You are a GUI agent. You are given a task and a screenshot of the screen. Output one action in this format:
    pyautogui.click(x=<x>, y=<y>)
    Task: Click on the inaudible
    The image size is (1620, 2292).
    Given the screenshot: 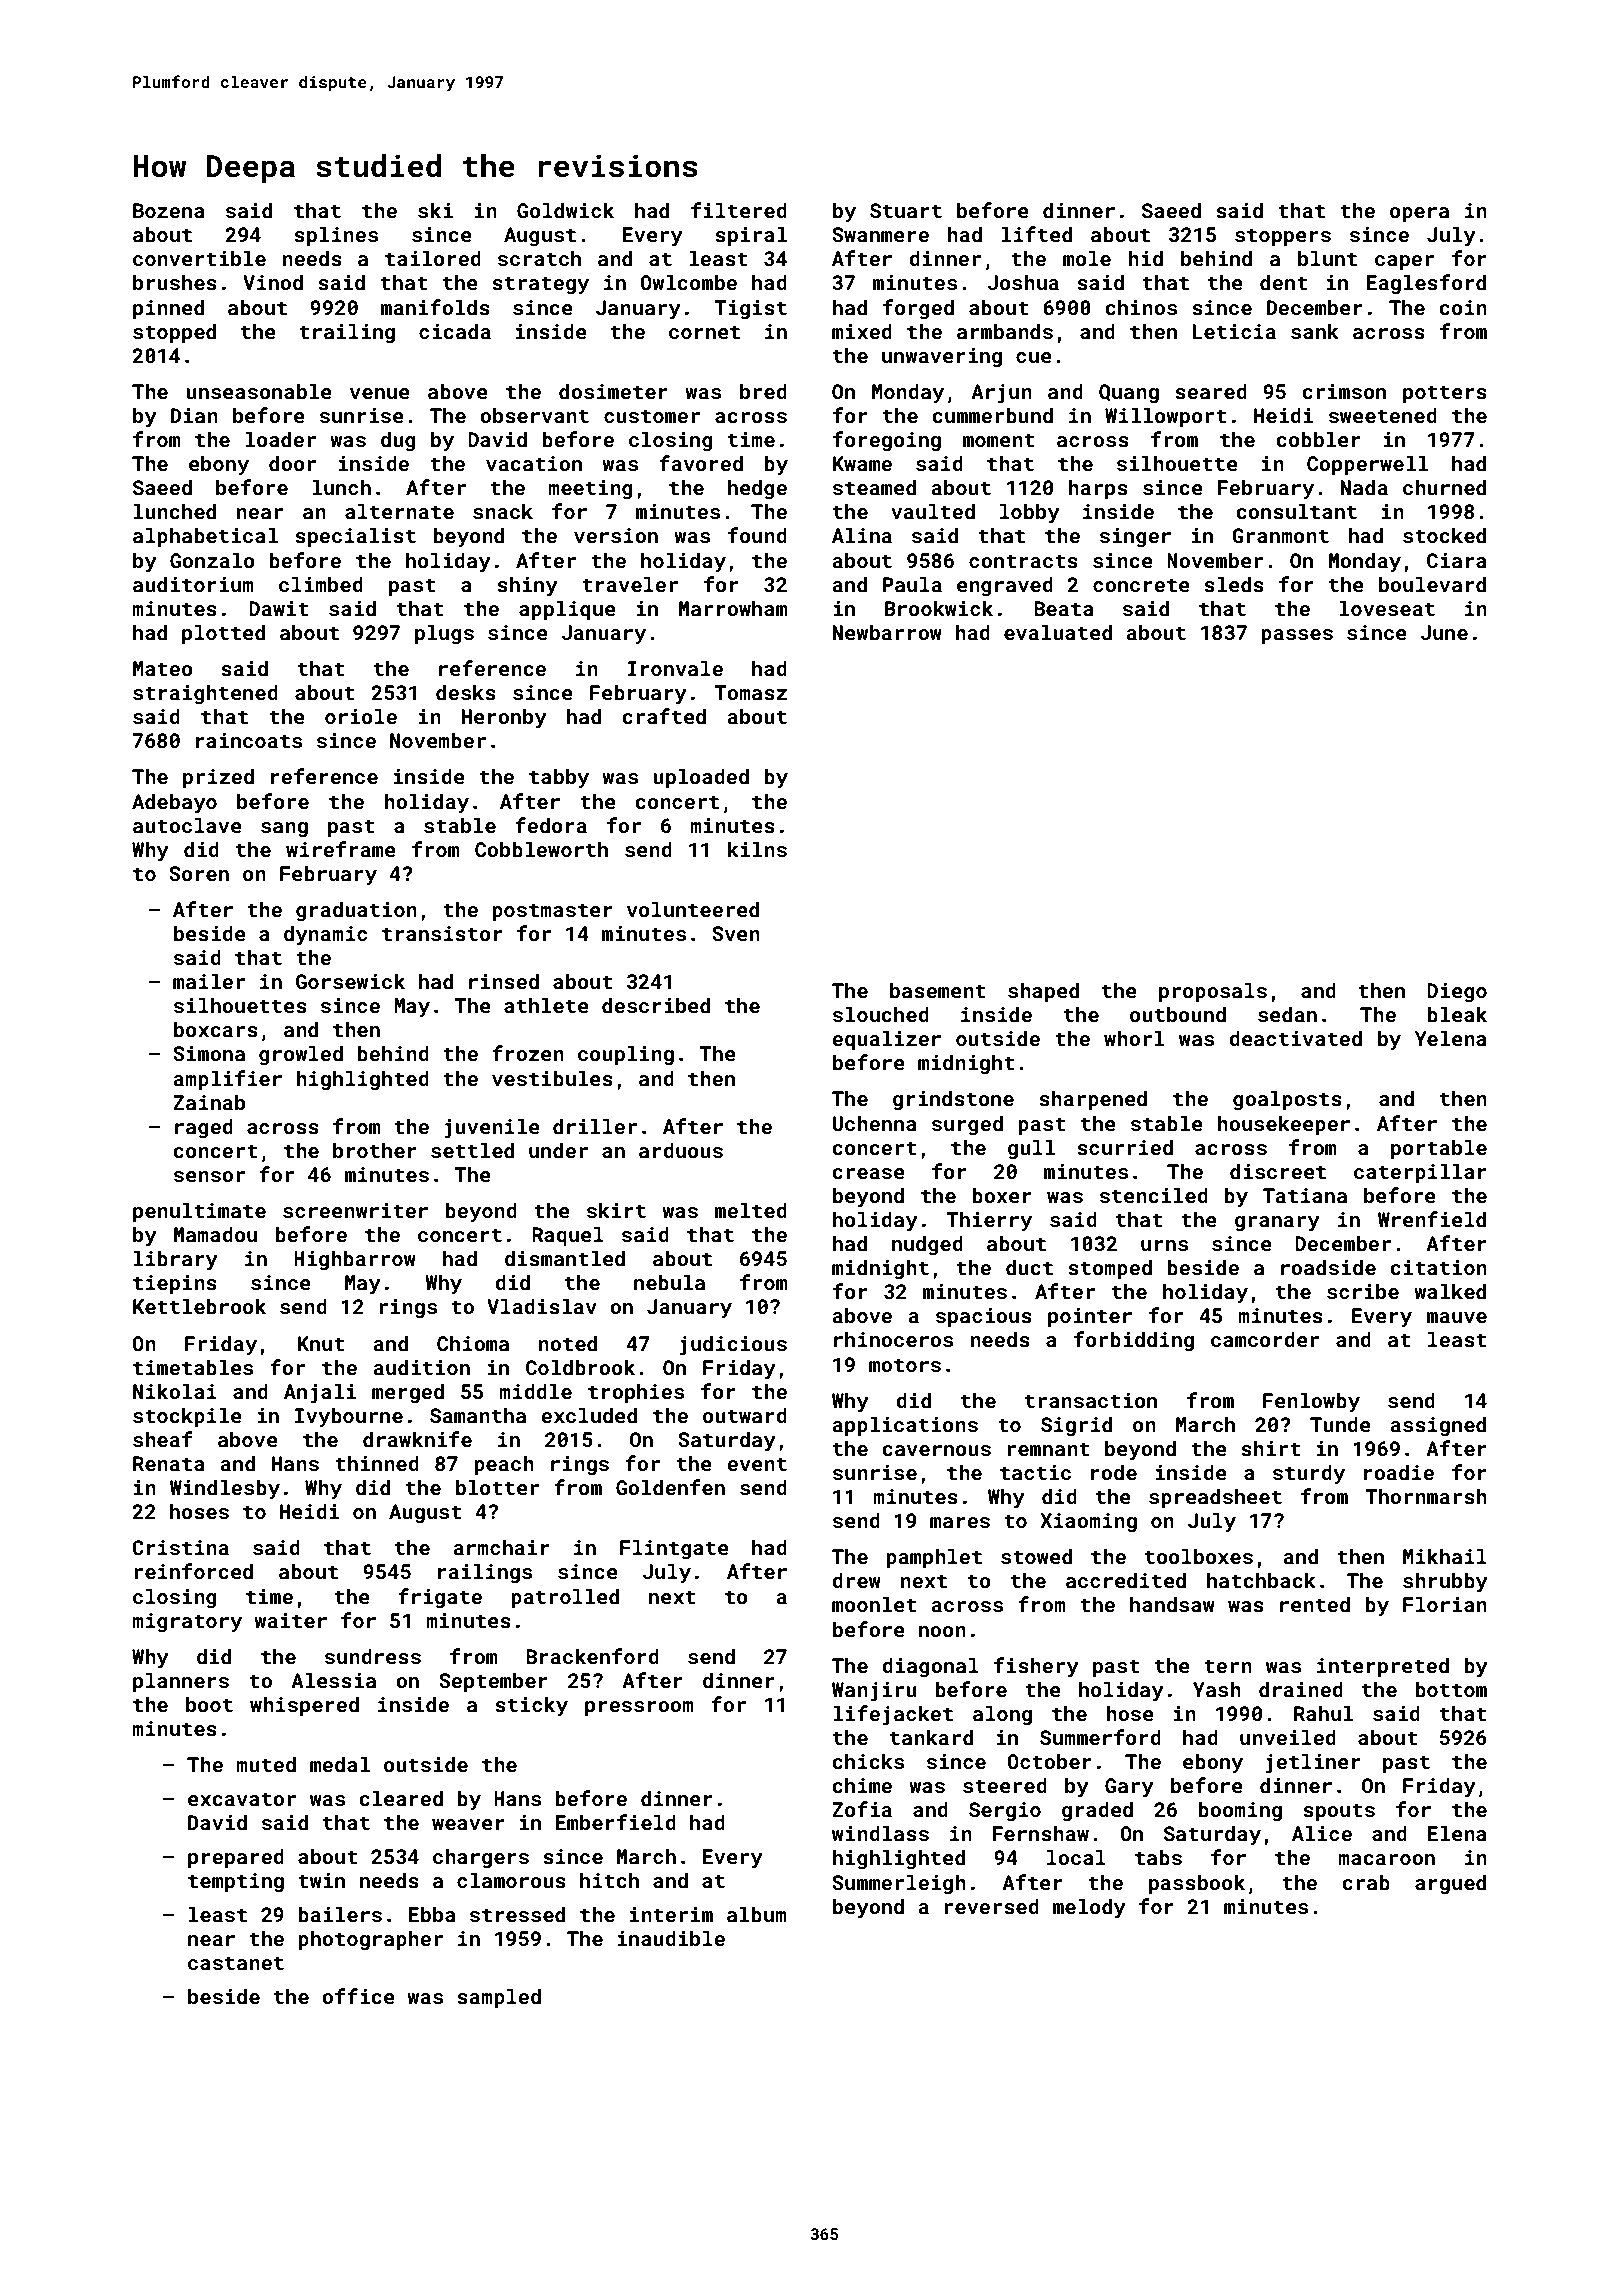 What is the action you would take?
    pyautogui.click(x=671, y=1938)
